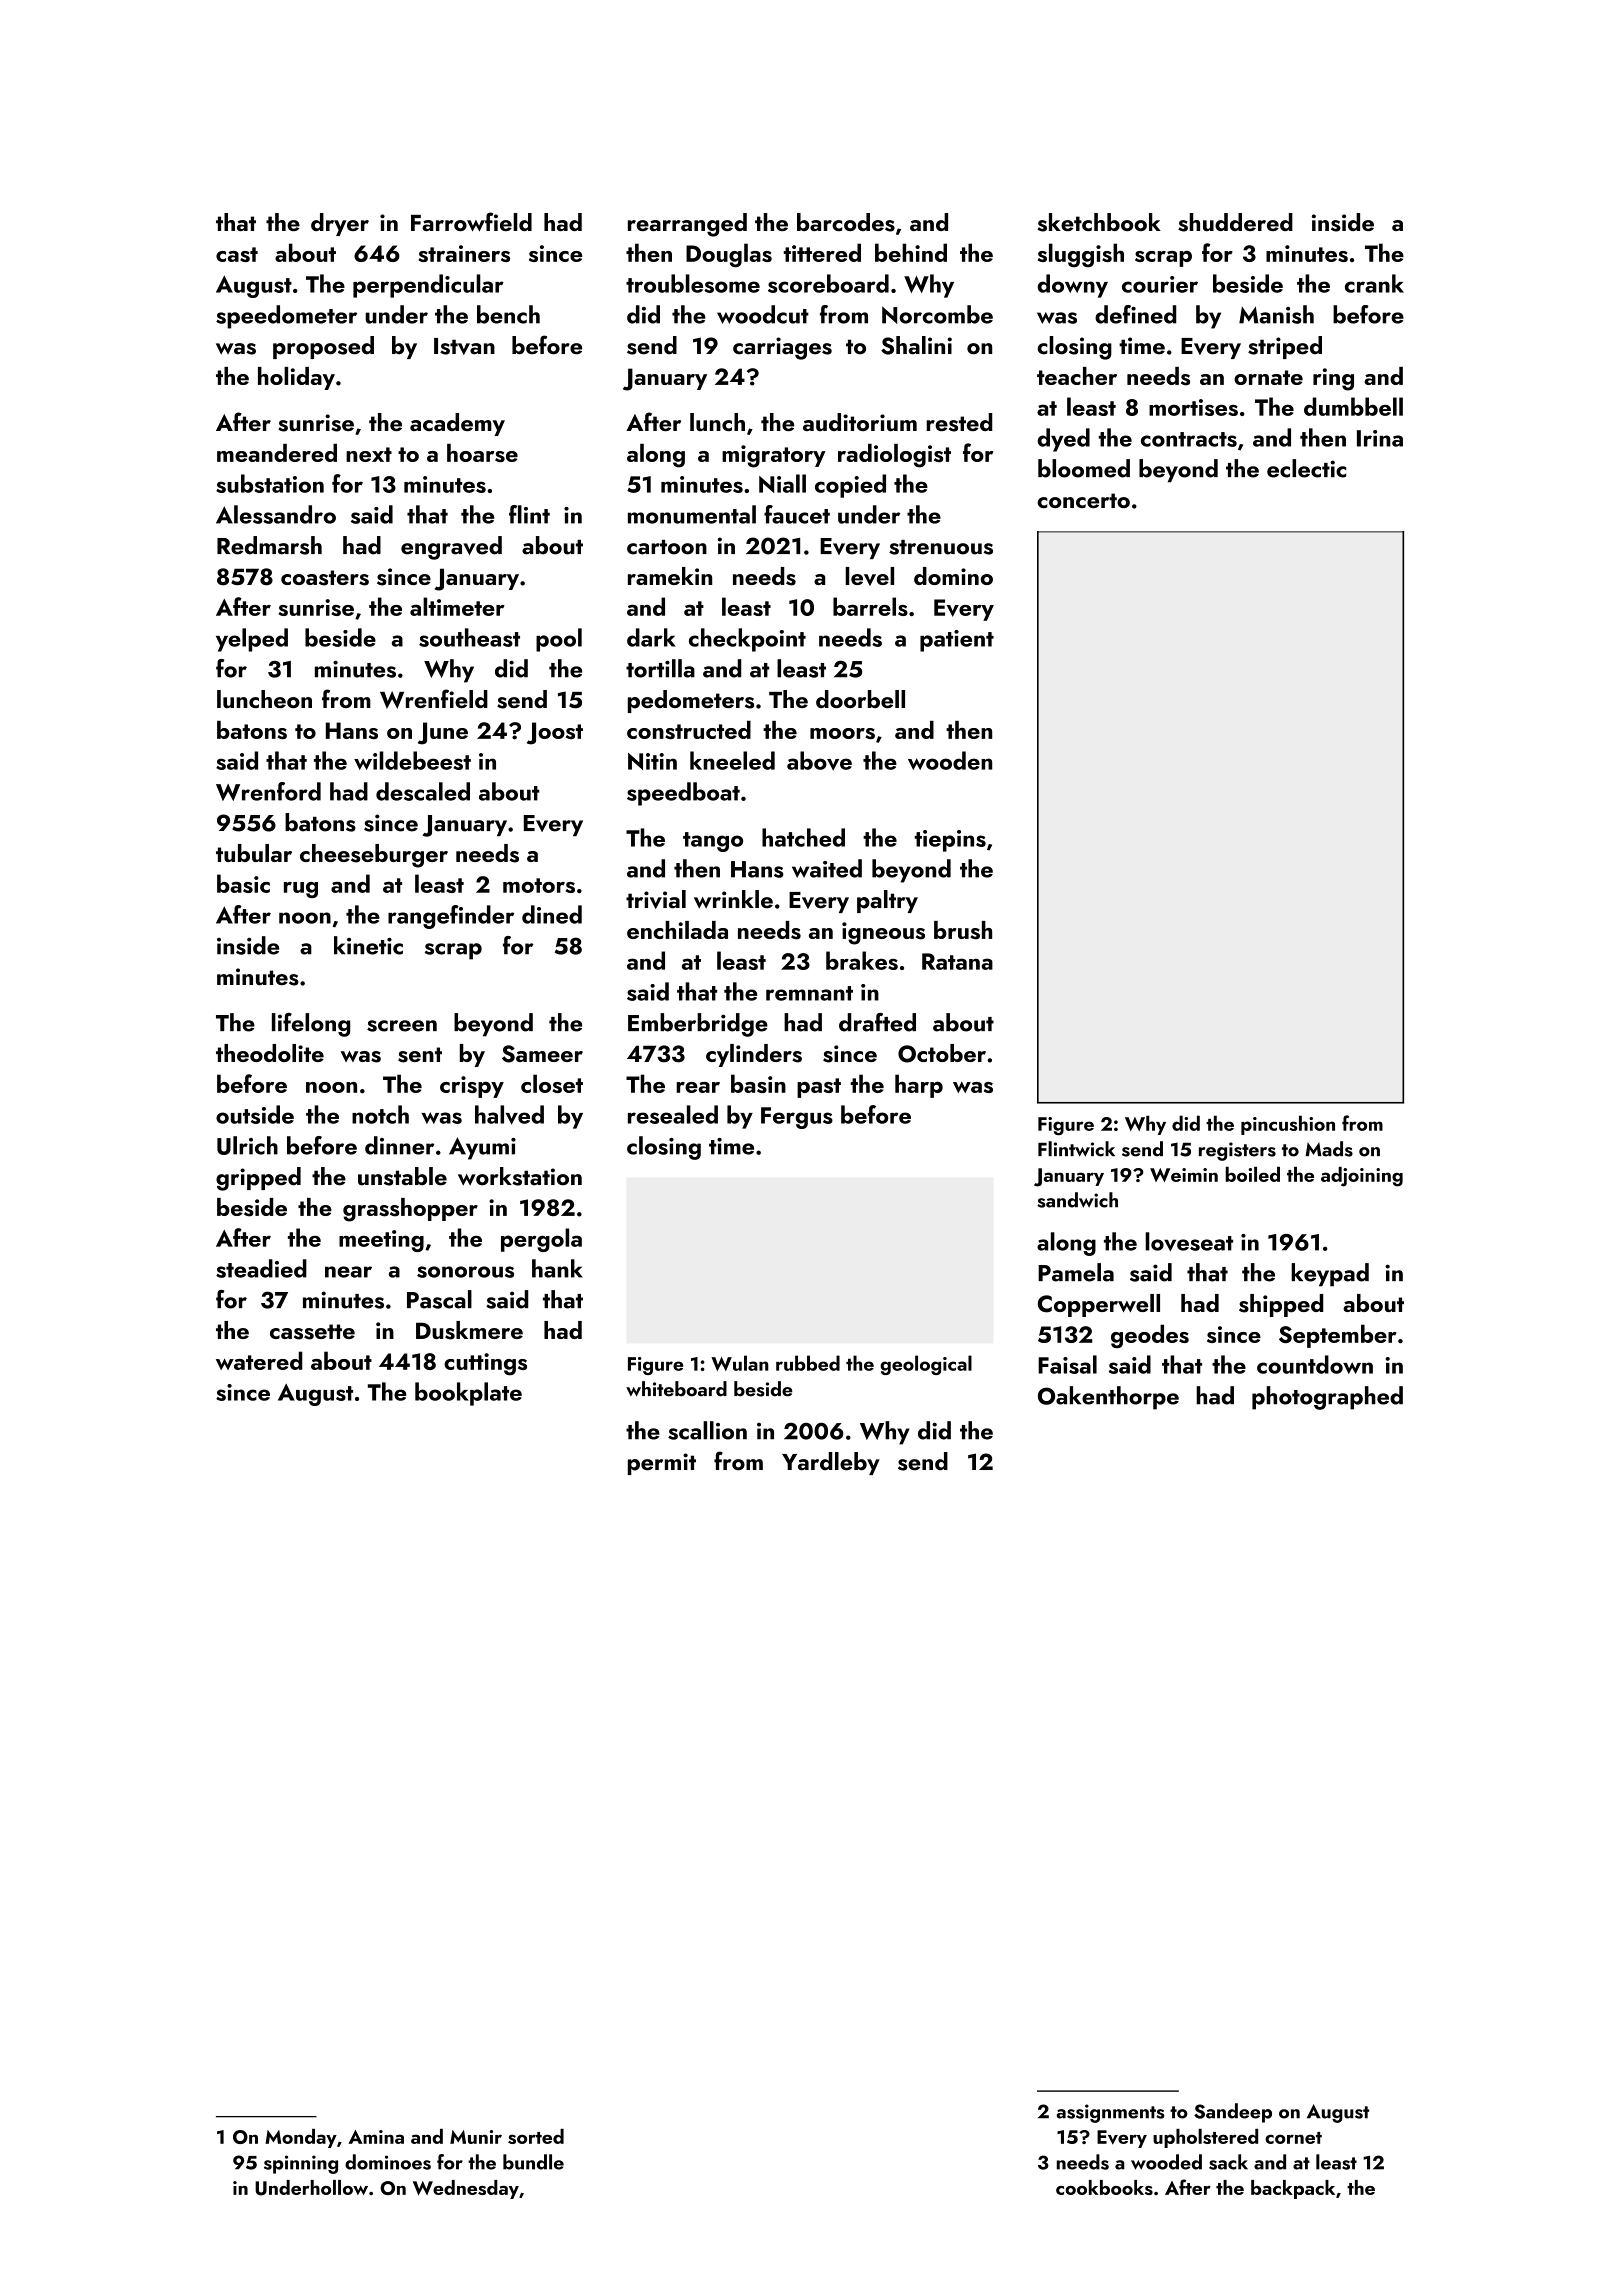 This screenshot has width=1620, height=2292. I want to click on proposed, so click(323, 347).
